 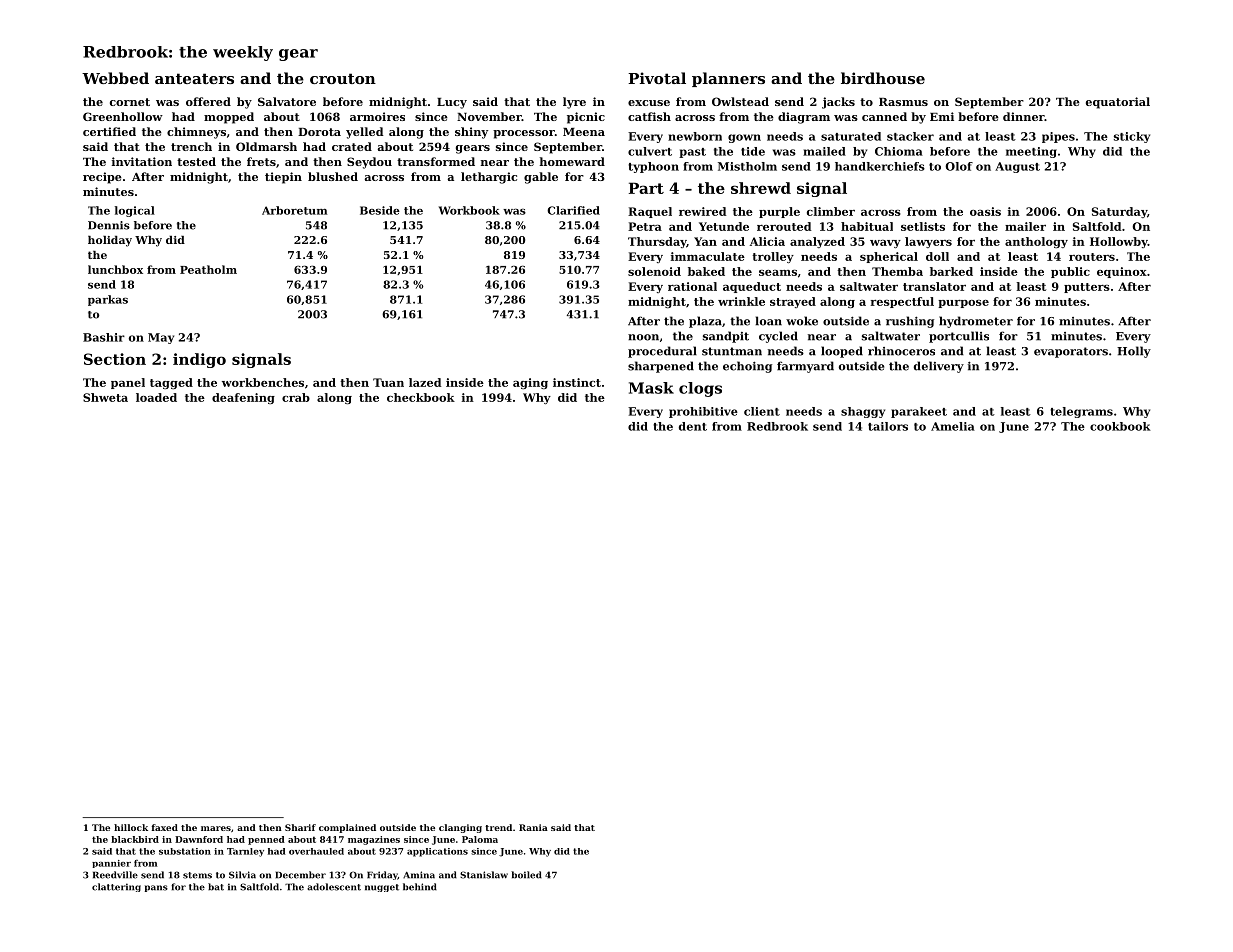 What do you see at coordinates (692, 286) in the screenshot?
I see `rational` at bounding box center [692, 286].
